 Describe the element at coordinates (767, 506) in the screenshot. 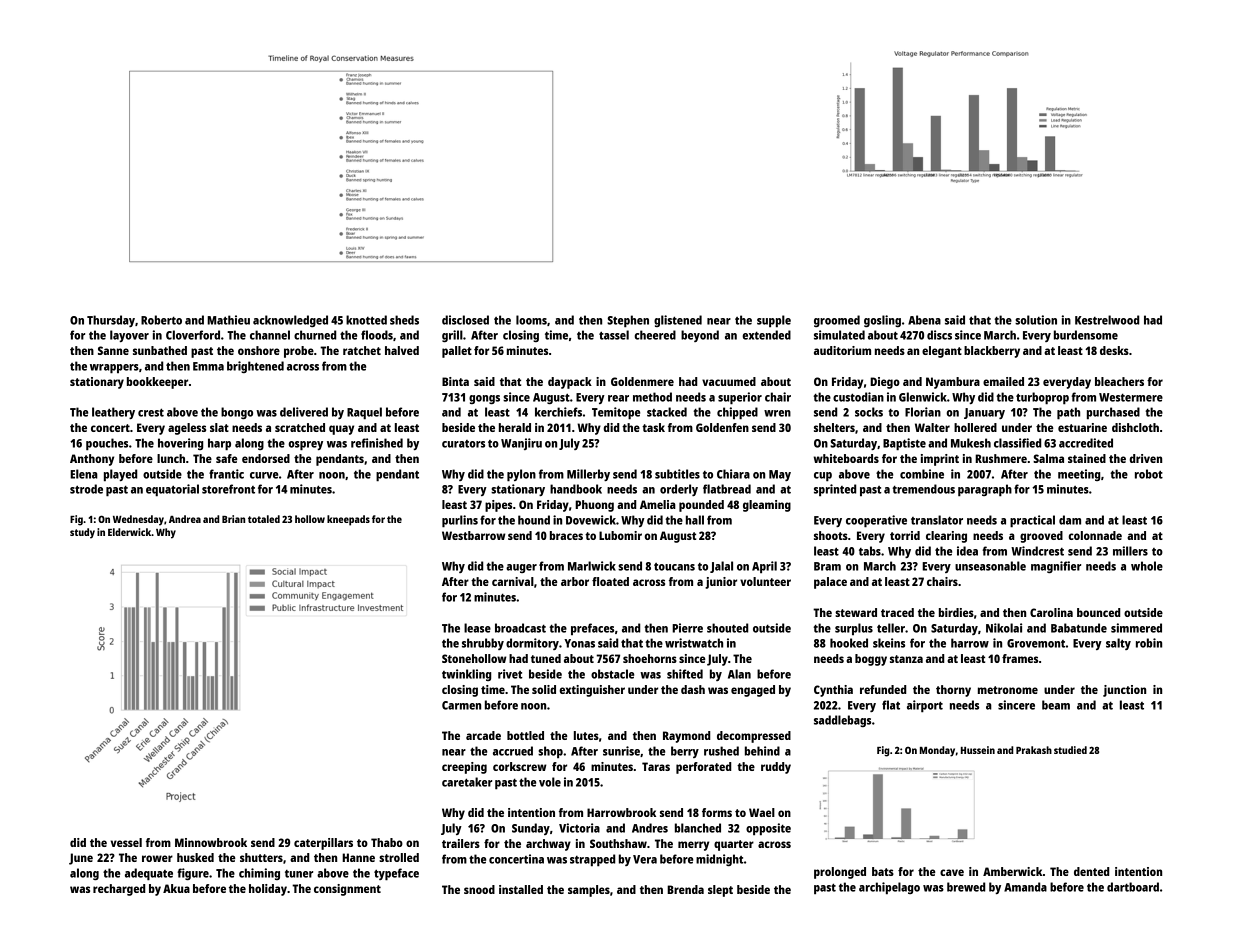

I see `gleaming` at that location.
